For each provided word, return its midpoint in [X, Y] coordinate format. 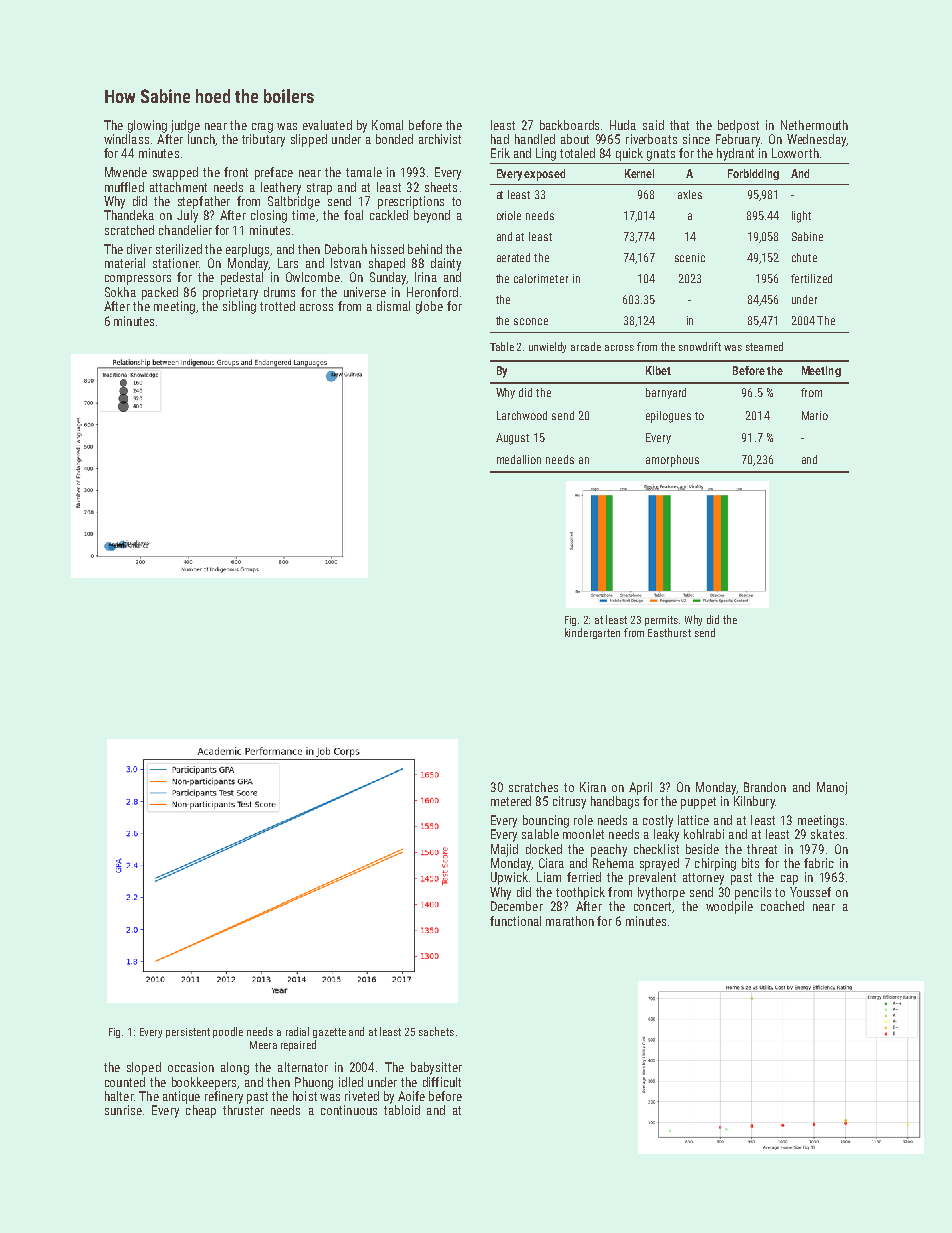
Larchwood [522, 415]
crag [262, 128]
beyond [432, 216]
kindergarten [592, 633]
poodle [228, 1032]
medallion [519, 459]
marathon [570, 921]
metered [511, 801]
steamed [764, 346]
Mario [815, 415]
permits [662, 621]
